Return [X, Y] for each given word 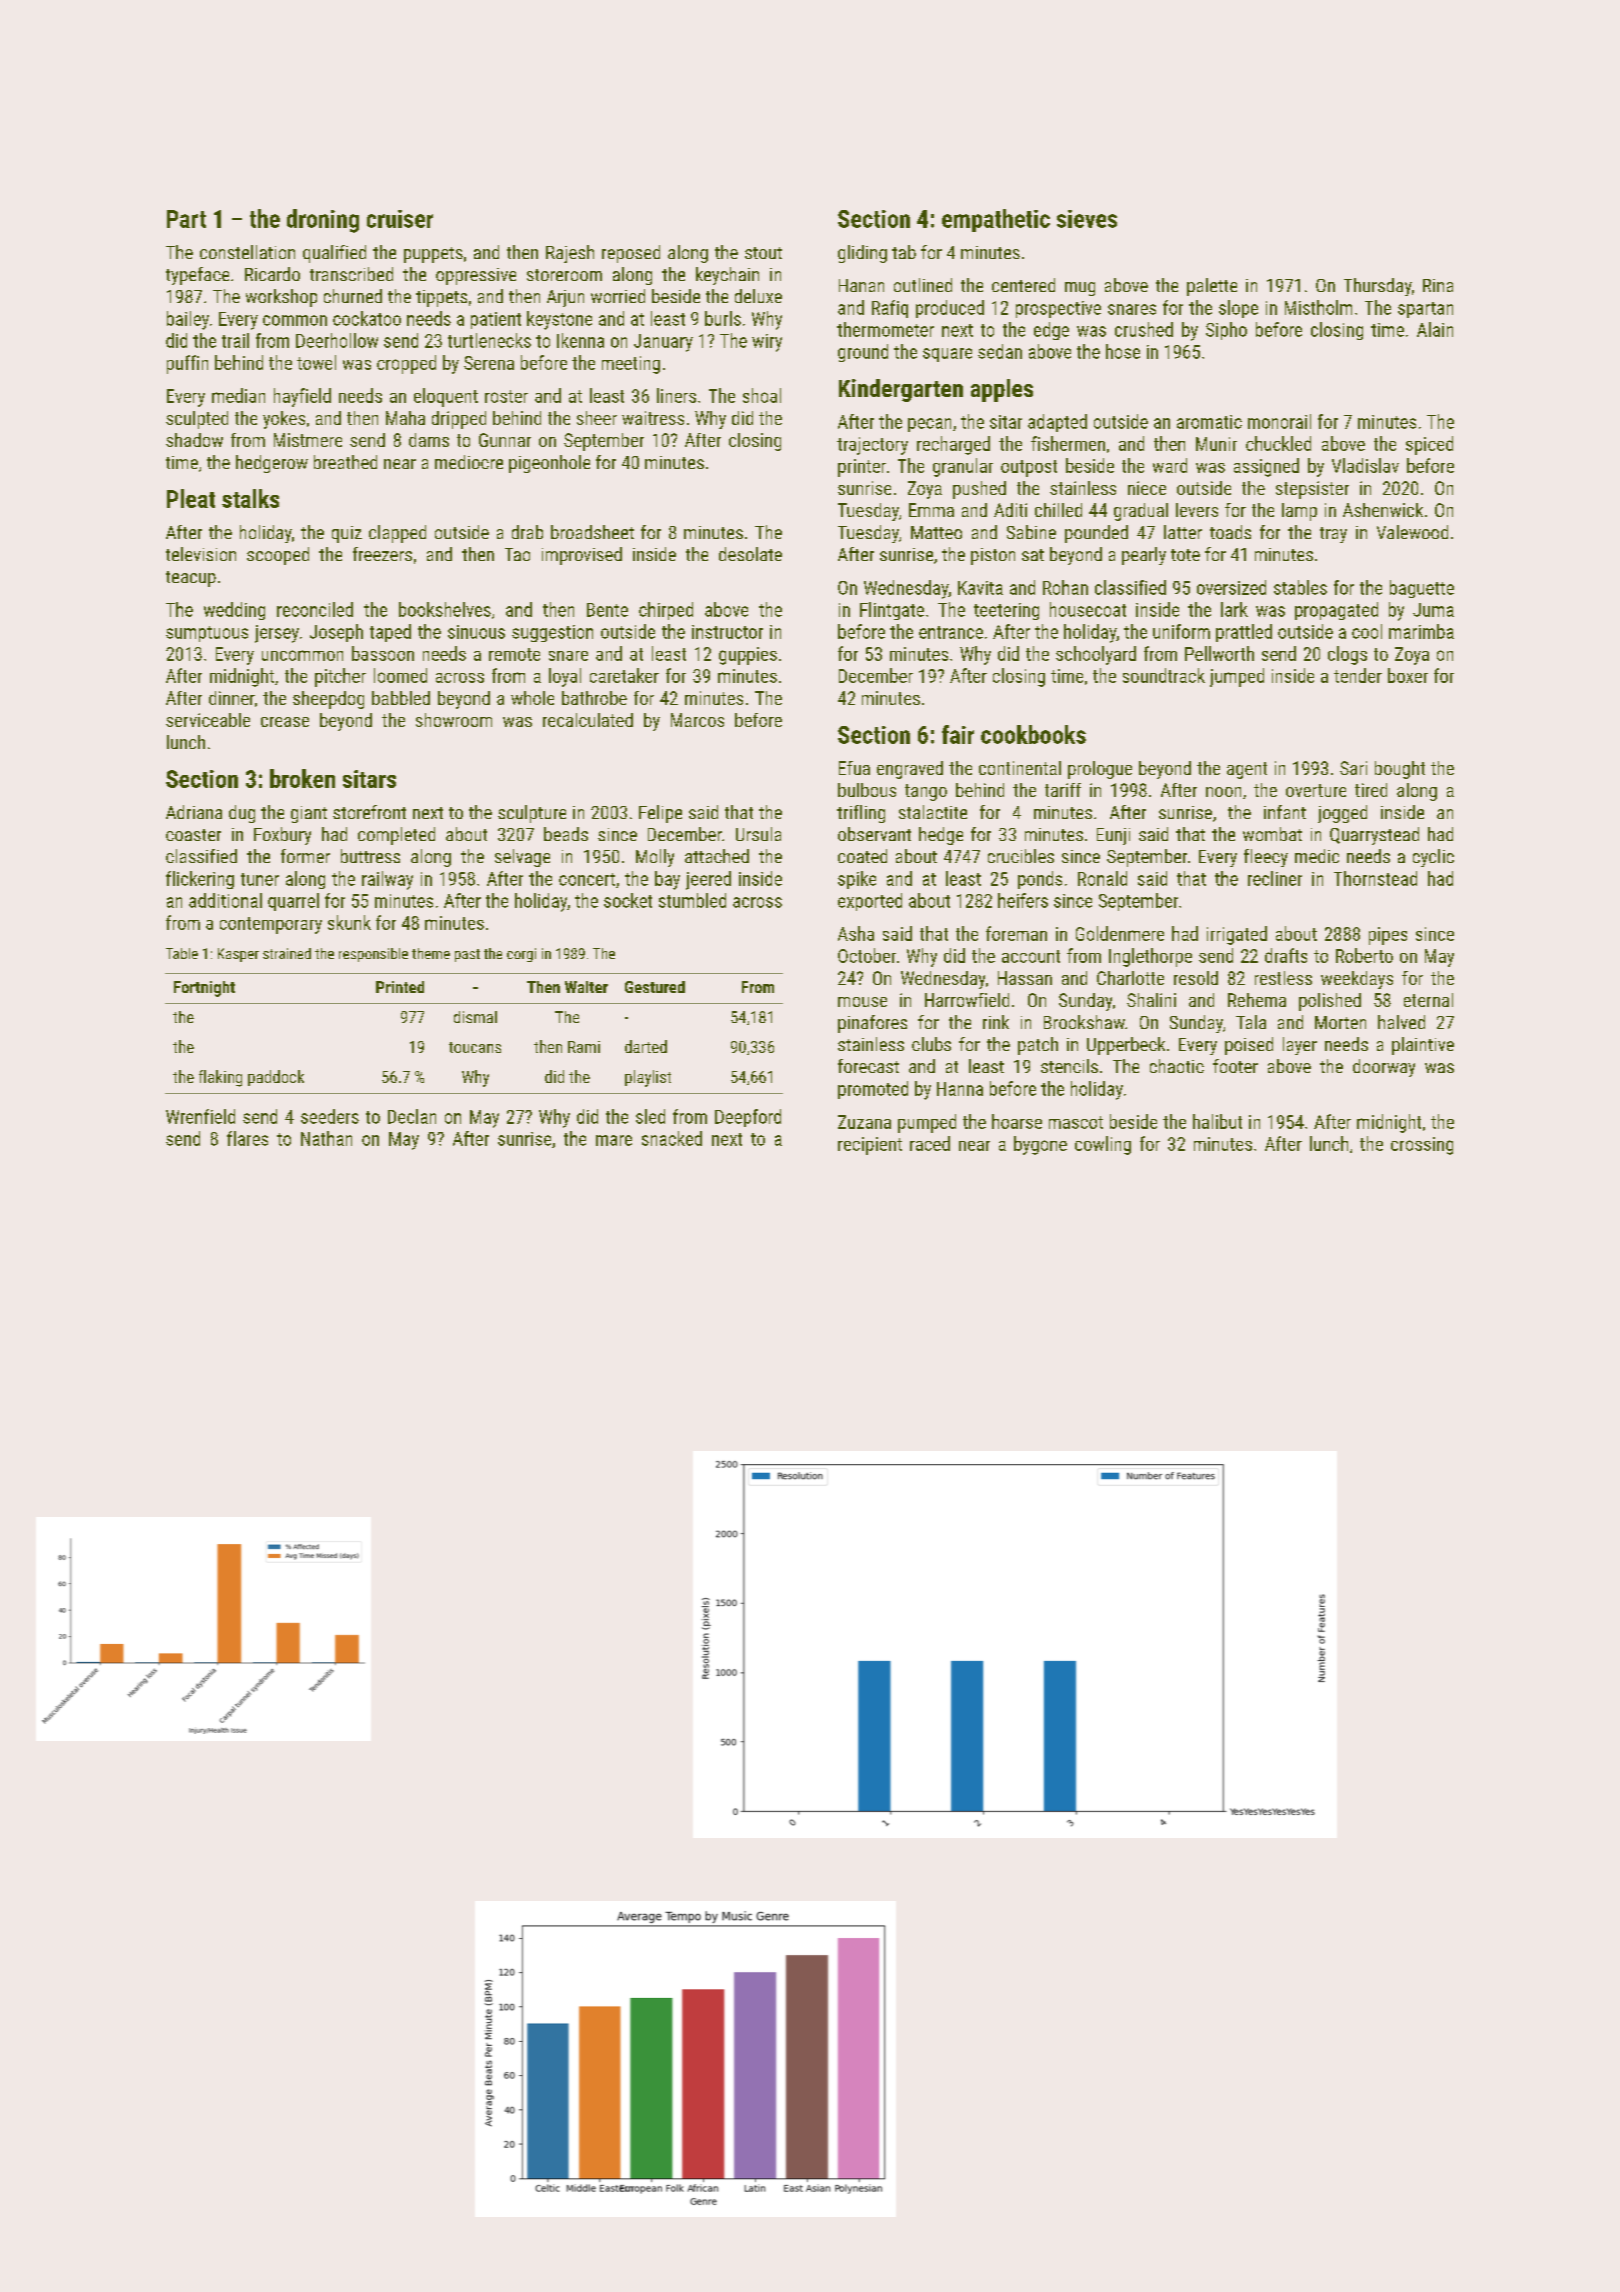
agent [1247, 770]
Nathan [326, 1138]
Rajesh [570, 254]
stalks [250, 498]
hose [1123, 351]
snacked [672, 1138]
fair [958, 734]
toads [1230, 532]
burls [723, 318]
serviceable [208, 720]
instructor [727, 632]
